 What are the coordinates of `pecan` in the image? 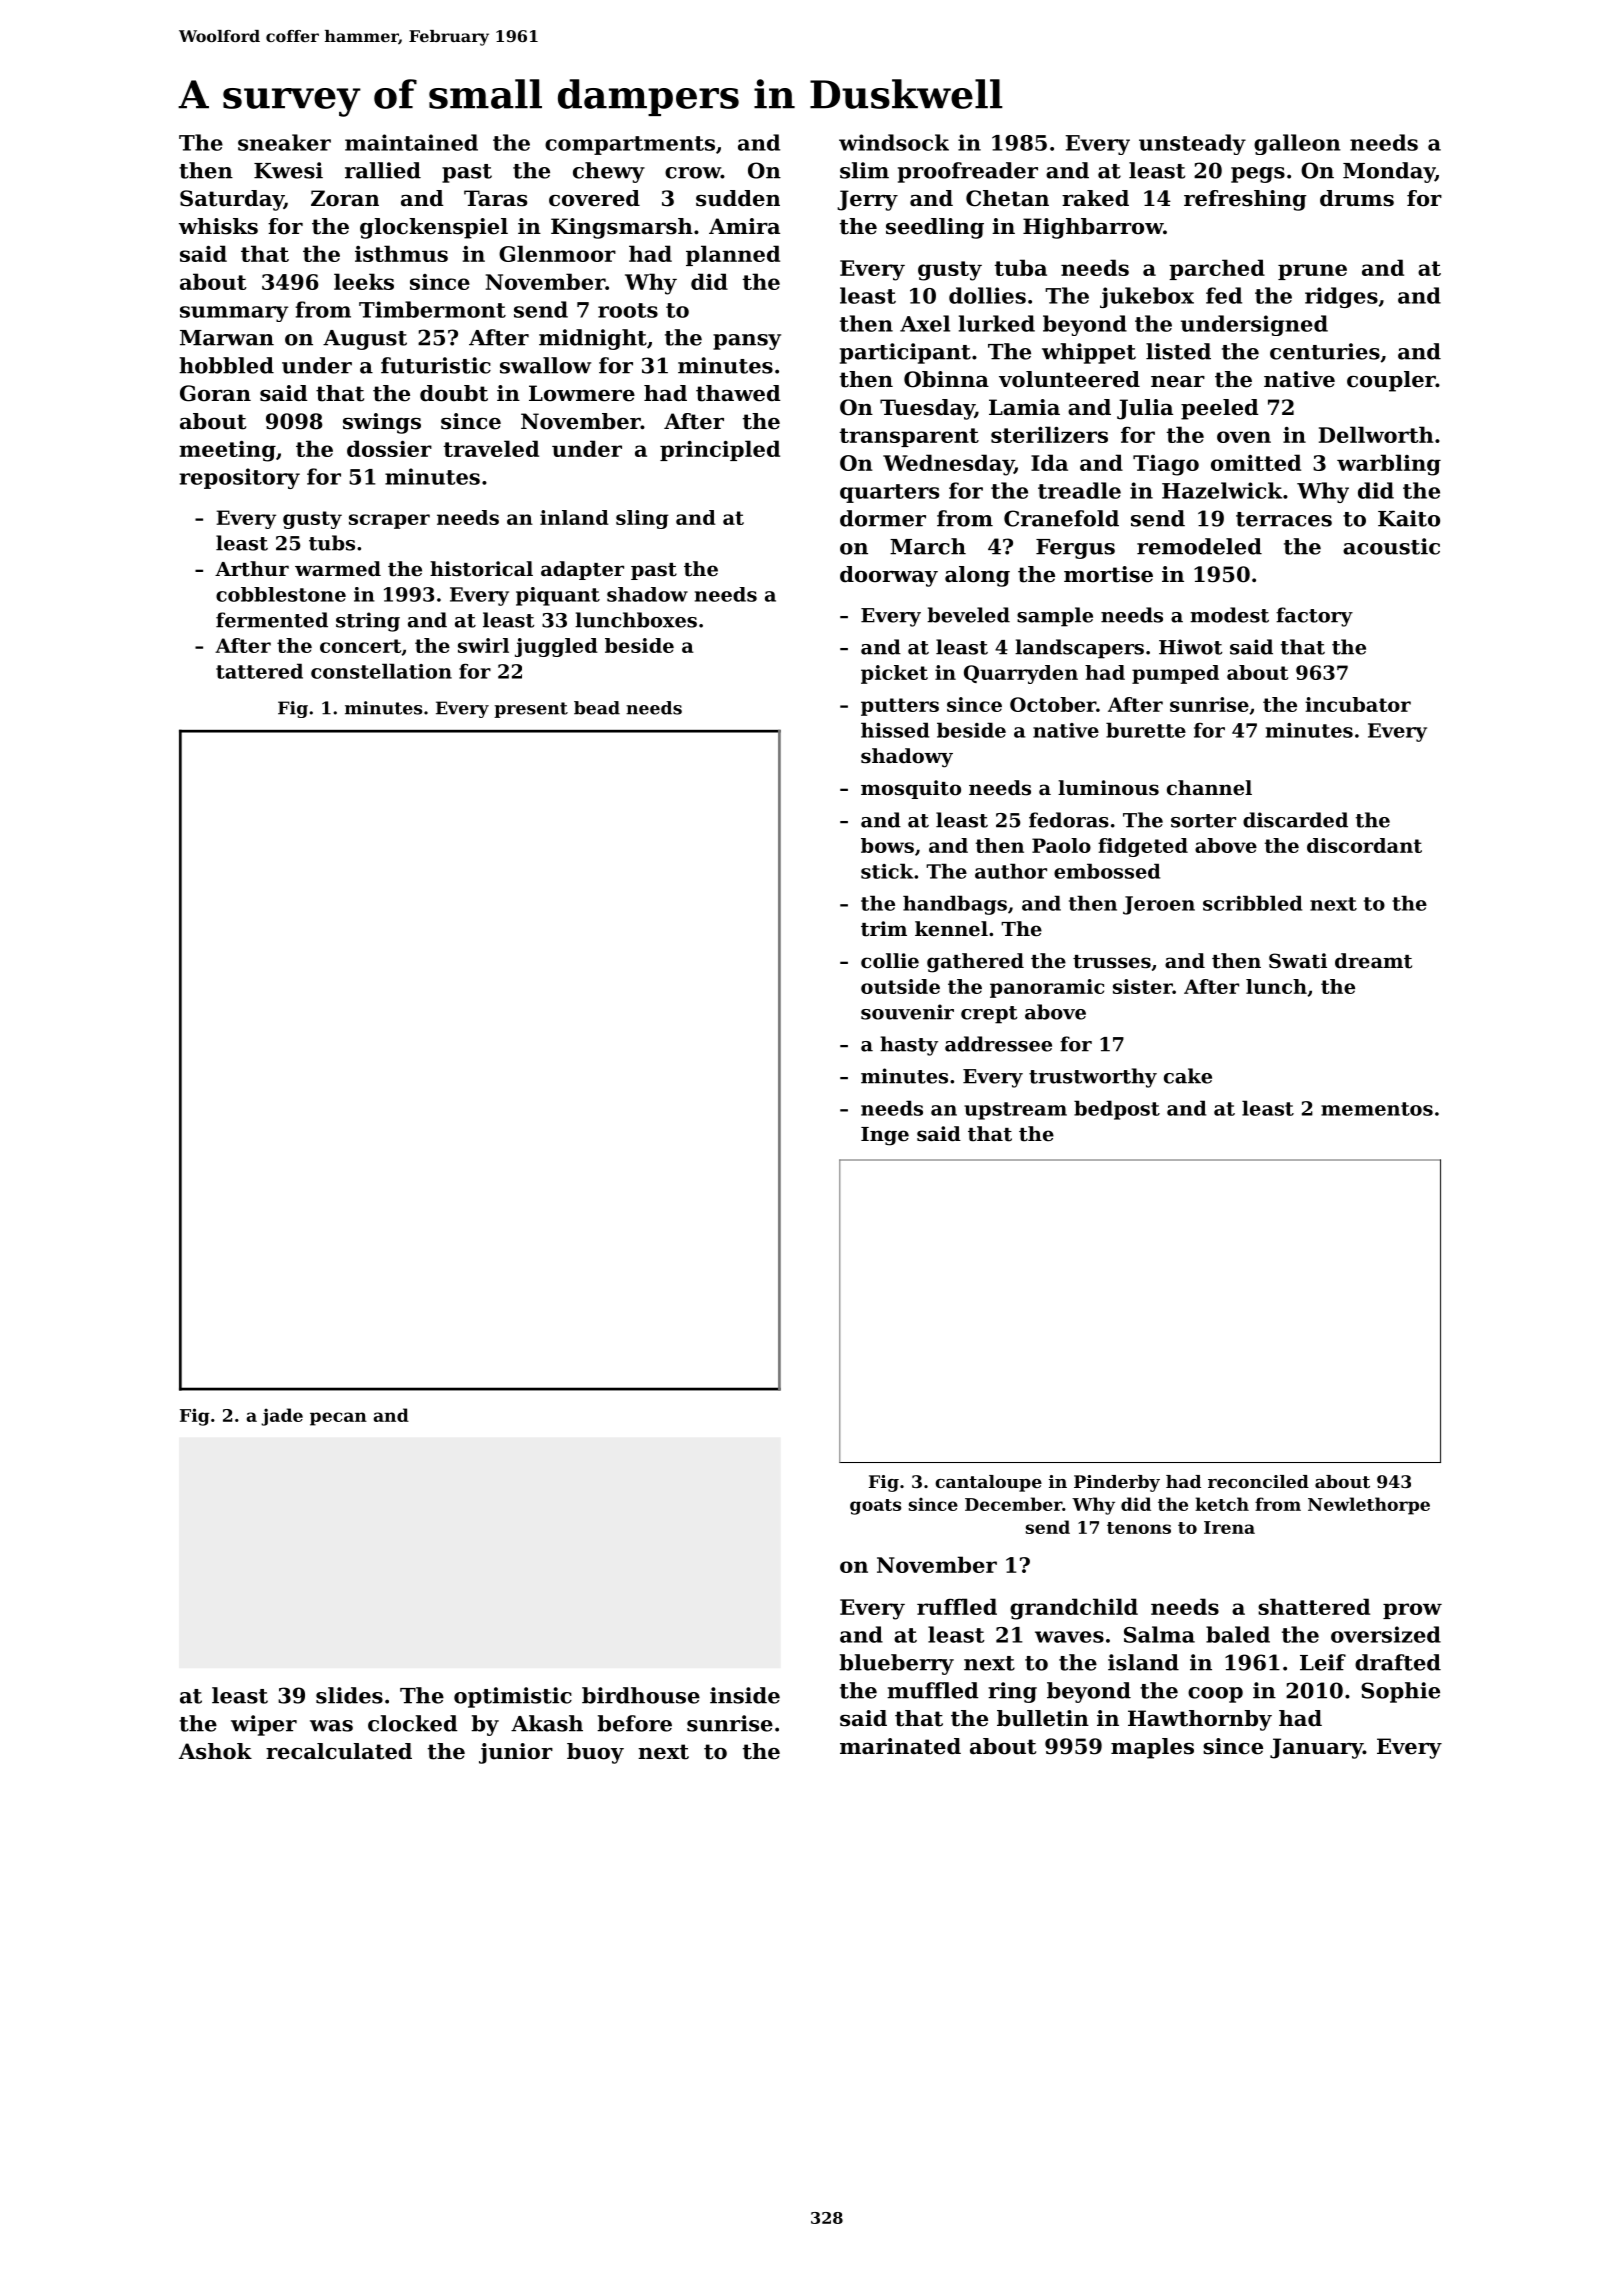 It's located at (338, 1419).
